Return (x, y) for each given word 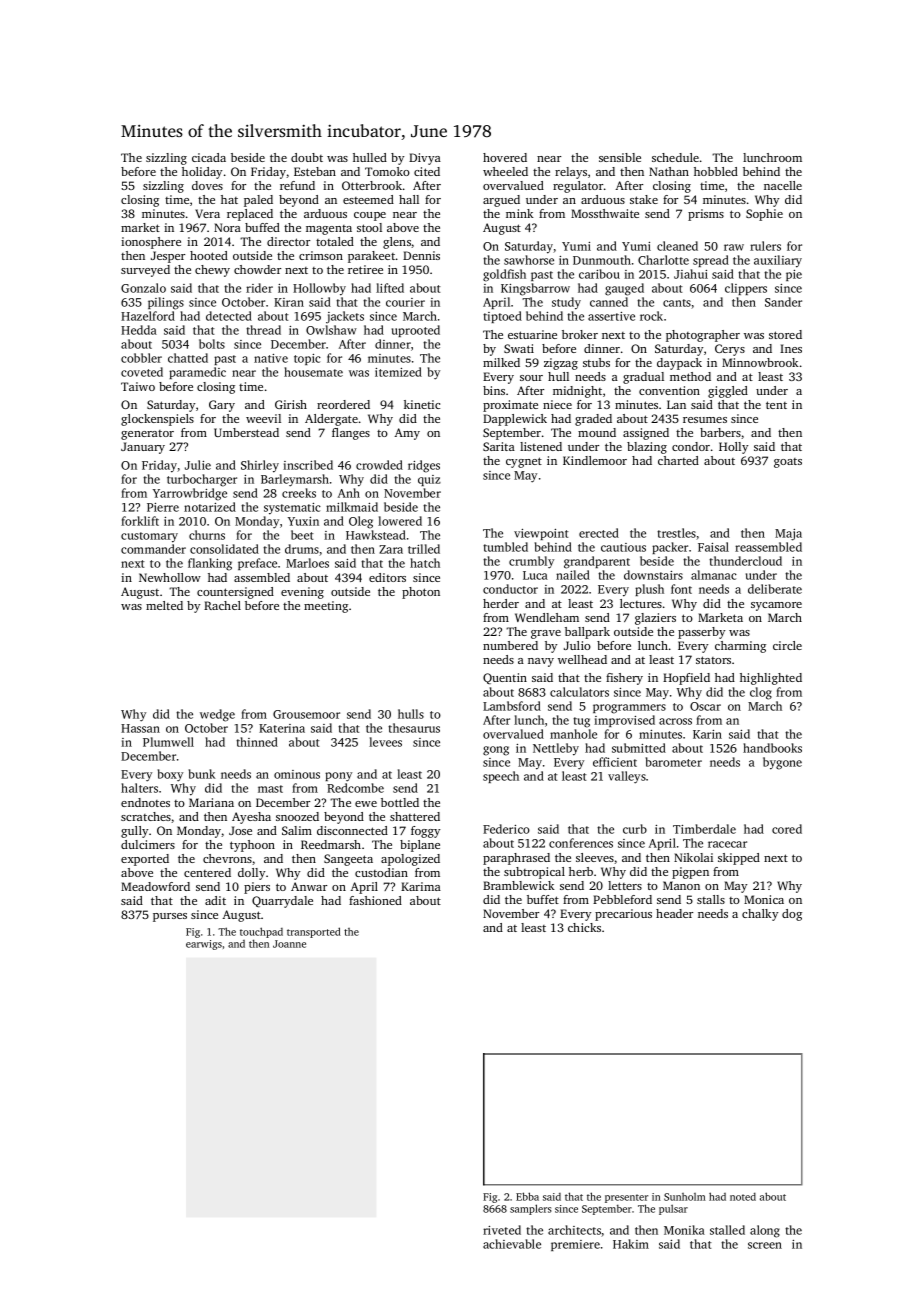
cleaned (677, 246)
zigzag (561, 364)
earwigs (204, 945)
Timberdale (704, 829)
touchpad (261, 932)
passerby (701, 633)
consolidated (224, 549)
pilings (166, 303)
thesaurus (414, 728)
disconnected (352, 830)
